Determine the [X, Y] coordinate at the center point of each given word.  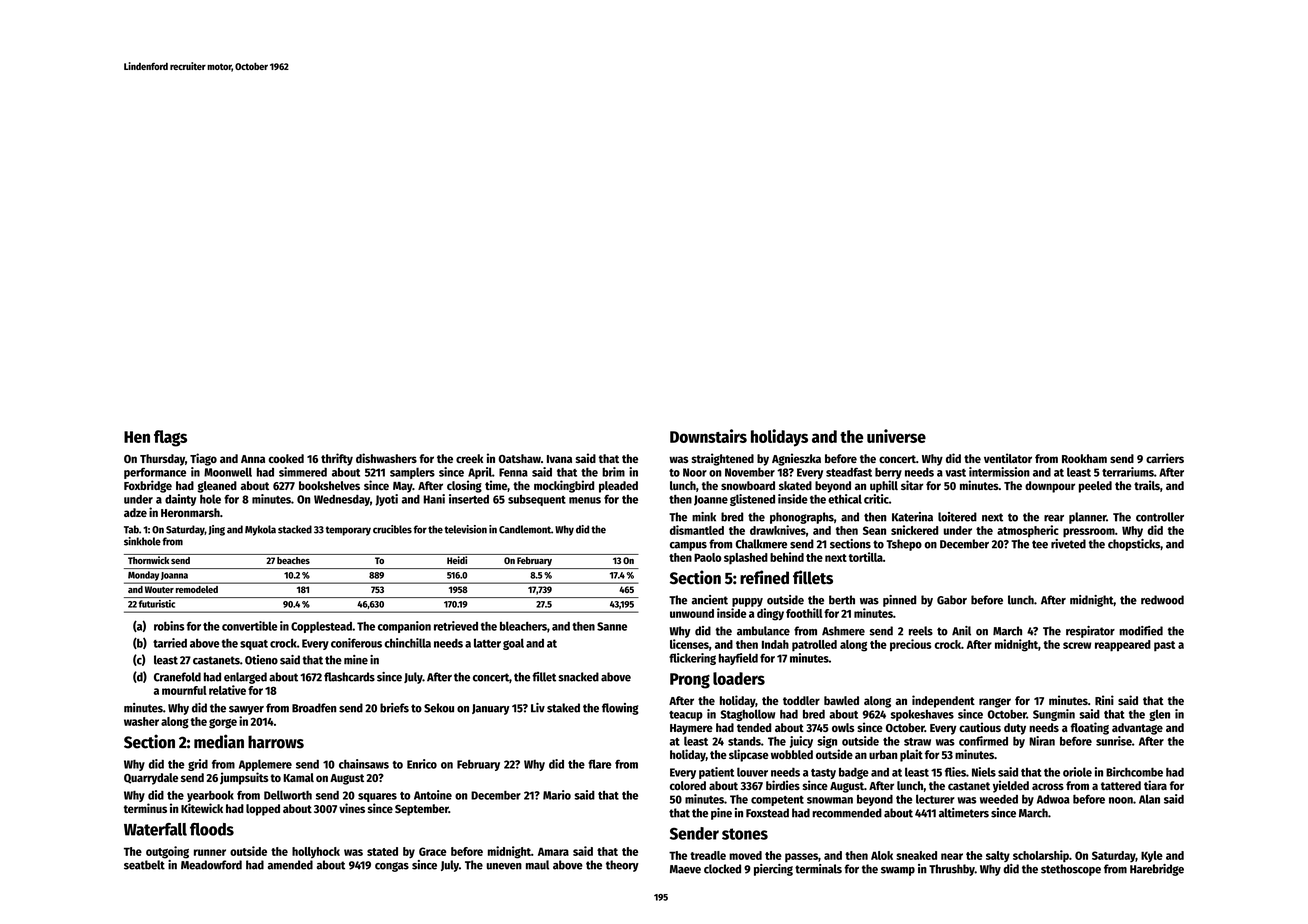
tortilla [866, 557]
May [403, 487]
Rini [1104, 700]
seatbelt [144, 865]
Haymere [691, 729]
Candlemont [525, 529]
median [219, 741]
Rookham [1084, 458]
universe [896, 436]
